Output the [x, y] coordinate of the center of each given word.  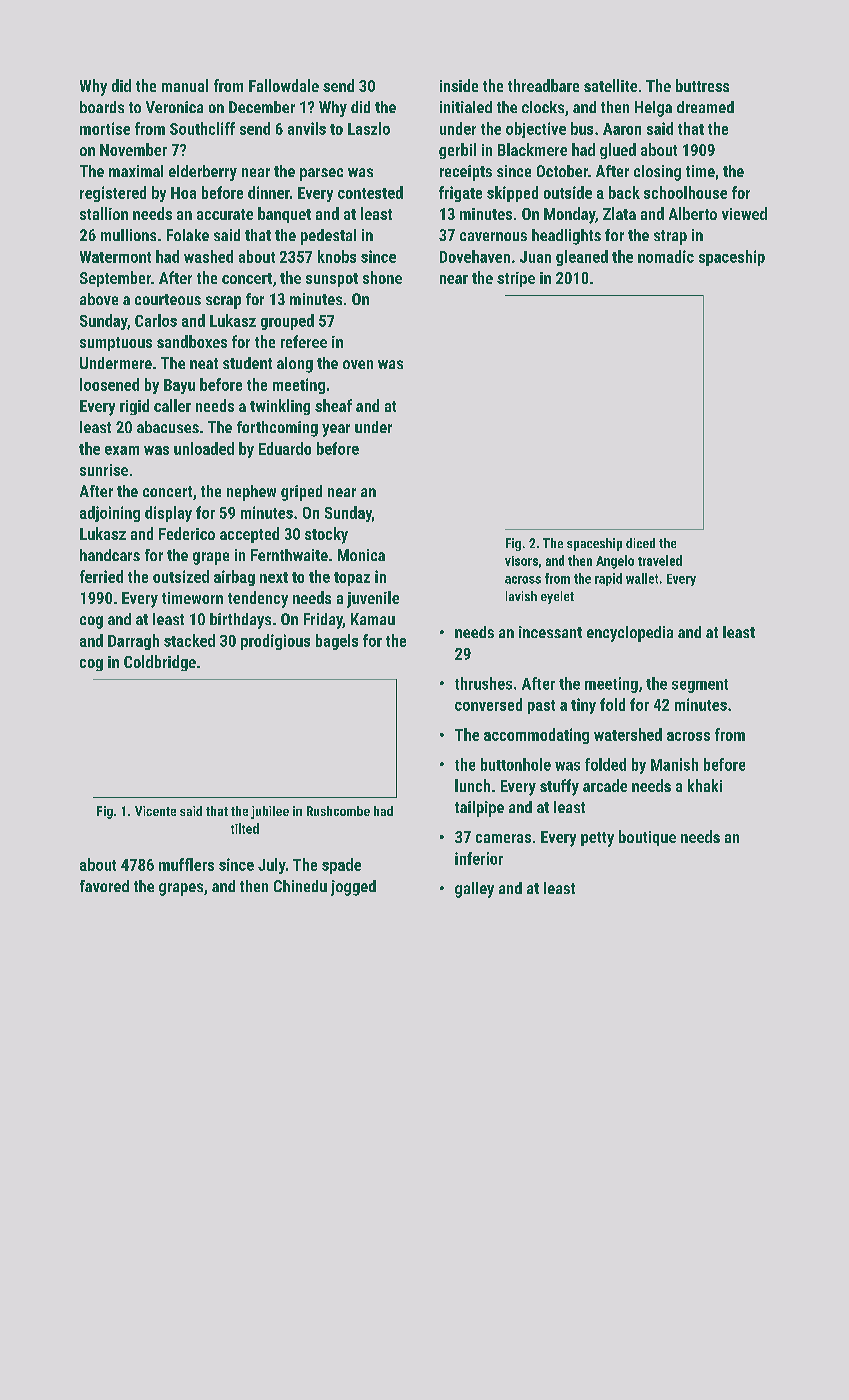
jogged [353, 888]
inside [459, 85]
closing [657, 173]
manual [185, 85]
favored [104, 886]
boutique [647, 838]
